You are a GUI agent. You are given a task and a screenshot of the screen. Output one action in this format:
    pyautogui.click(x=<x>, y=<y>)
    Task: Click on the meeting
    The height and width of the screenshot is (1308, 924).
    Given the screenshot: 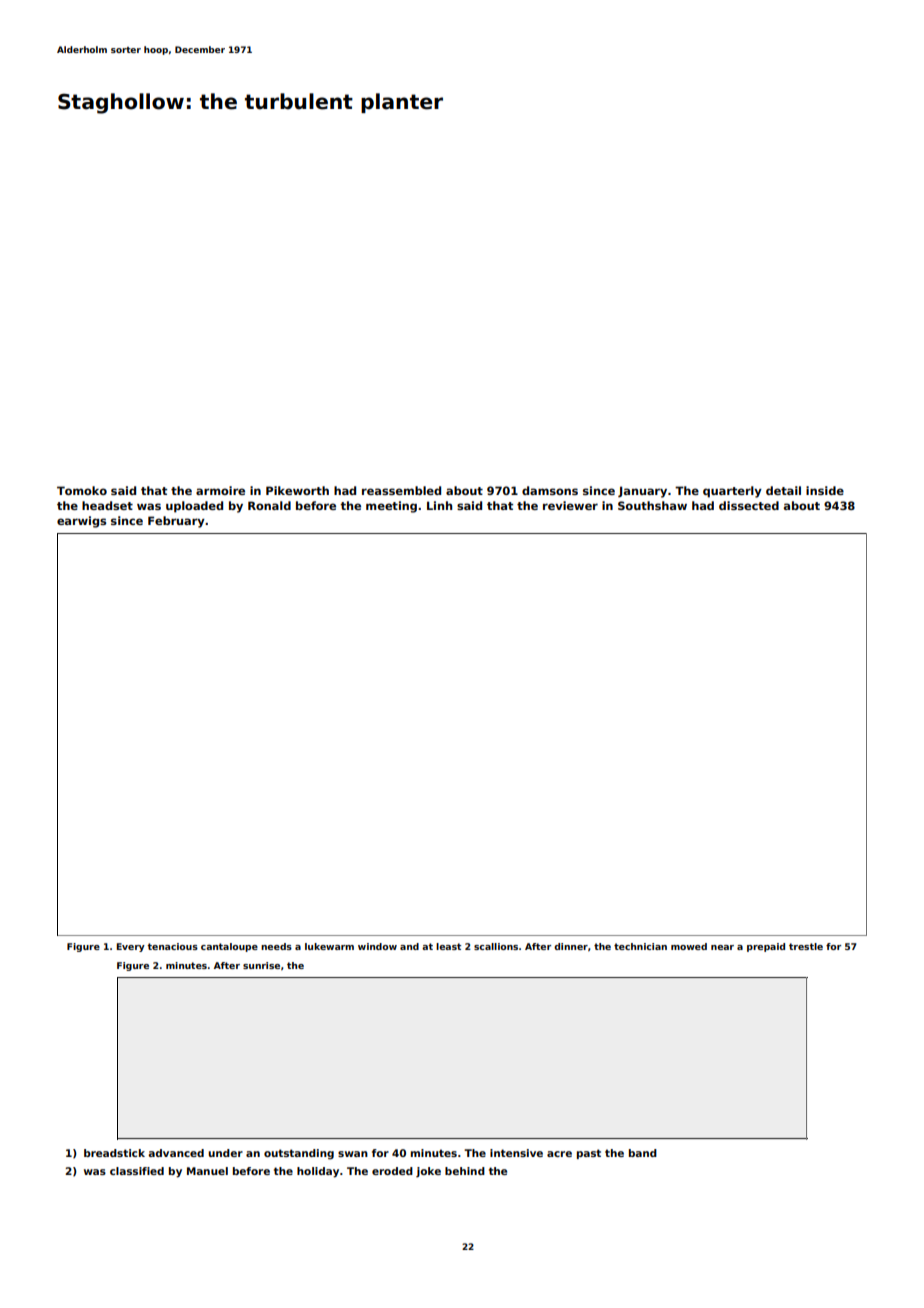 What is the action you would take?
    pyautogui.click(x=391, y=507)
